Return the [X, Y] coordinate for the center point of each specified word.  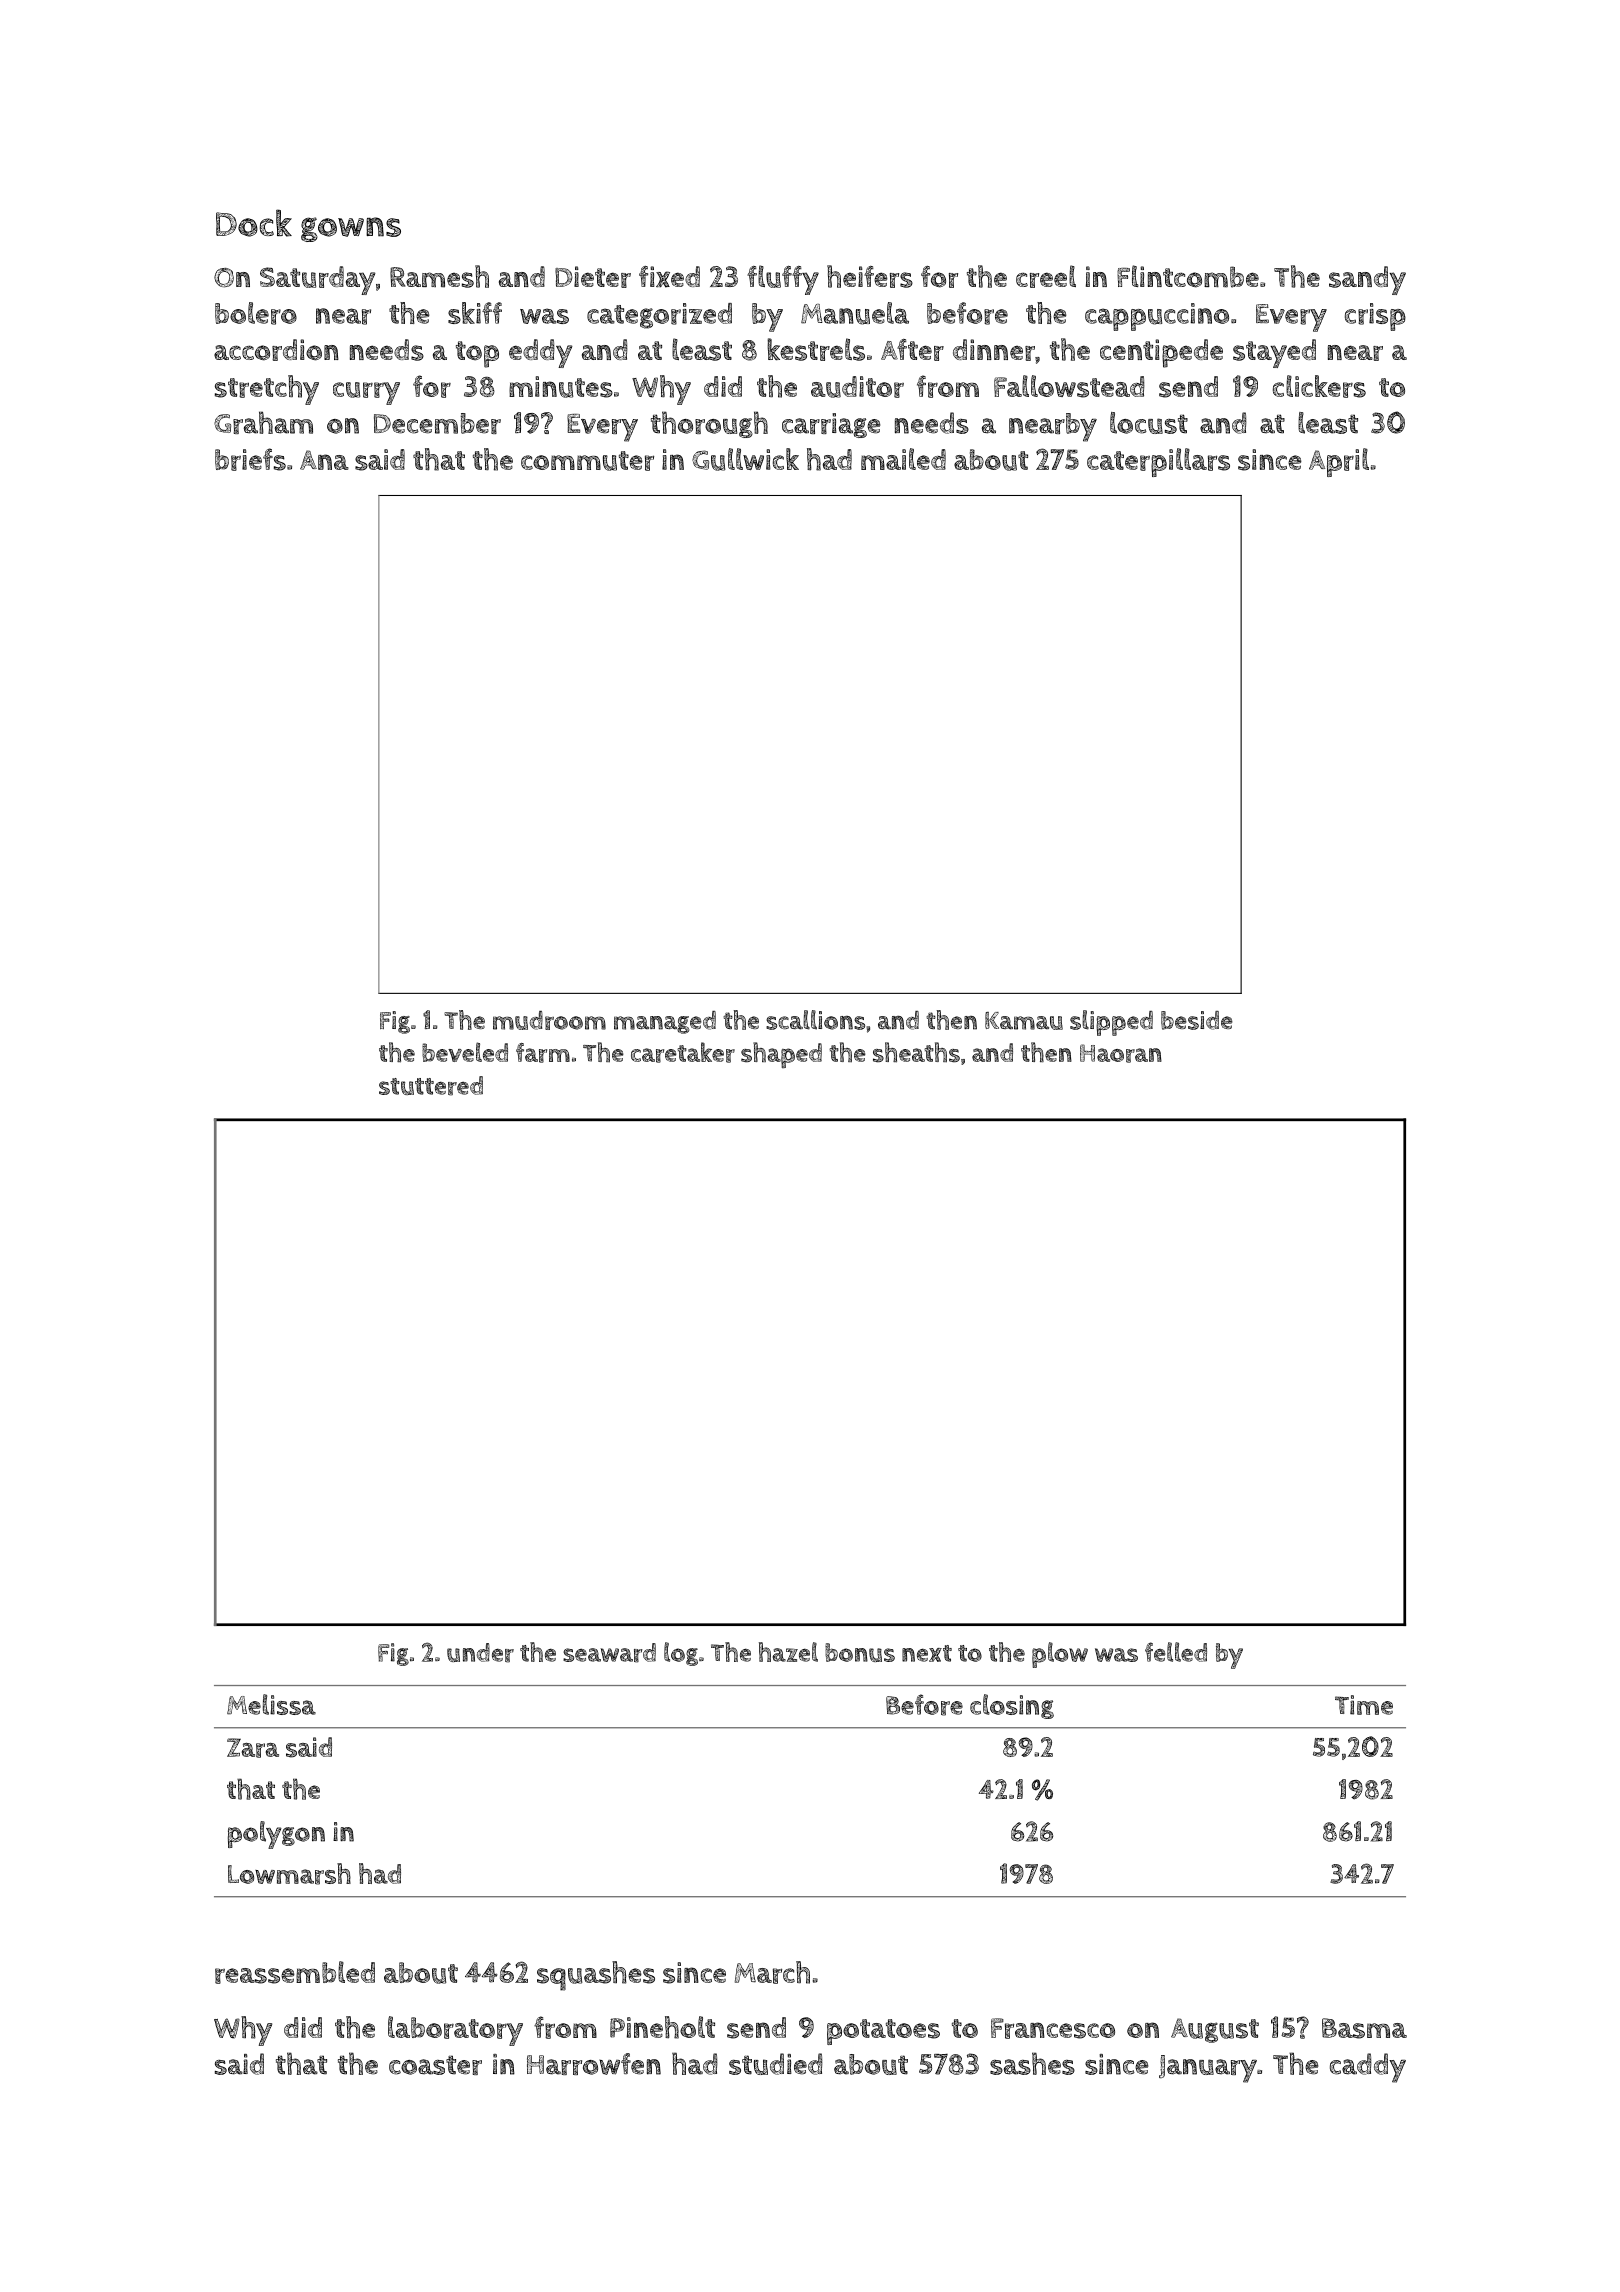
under [480, 1653]
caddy [1368, 2068]
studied [776, 2064]
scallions [815, 1020]
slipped [1111, 1023]
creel [1046, 276]
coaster [435, 2065]
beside [1197, 1020]
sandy [1367, 280]
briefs [250, 459]
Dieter [593, 277]
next [927, 1653]
